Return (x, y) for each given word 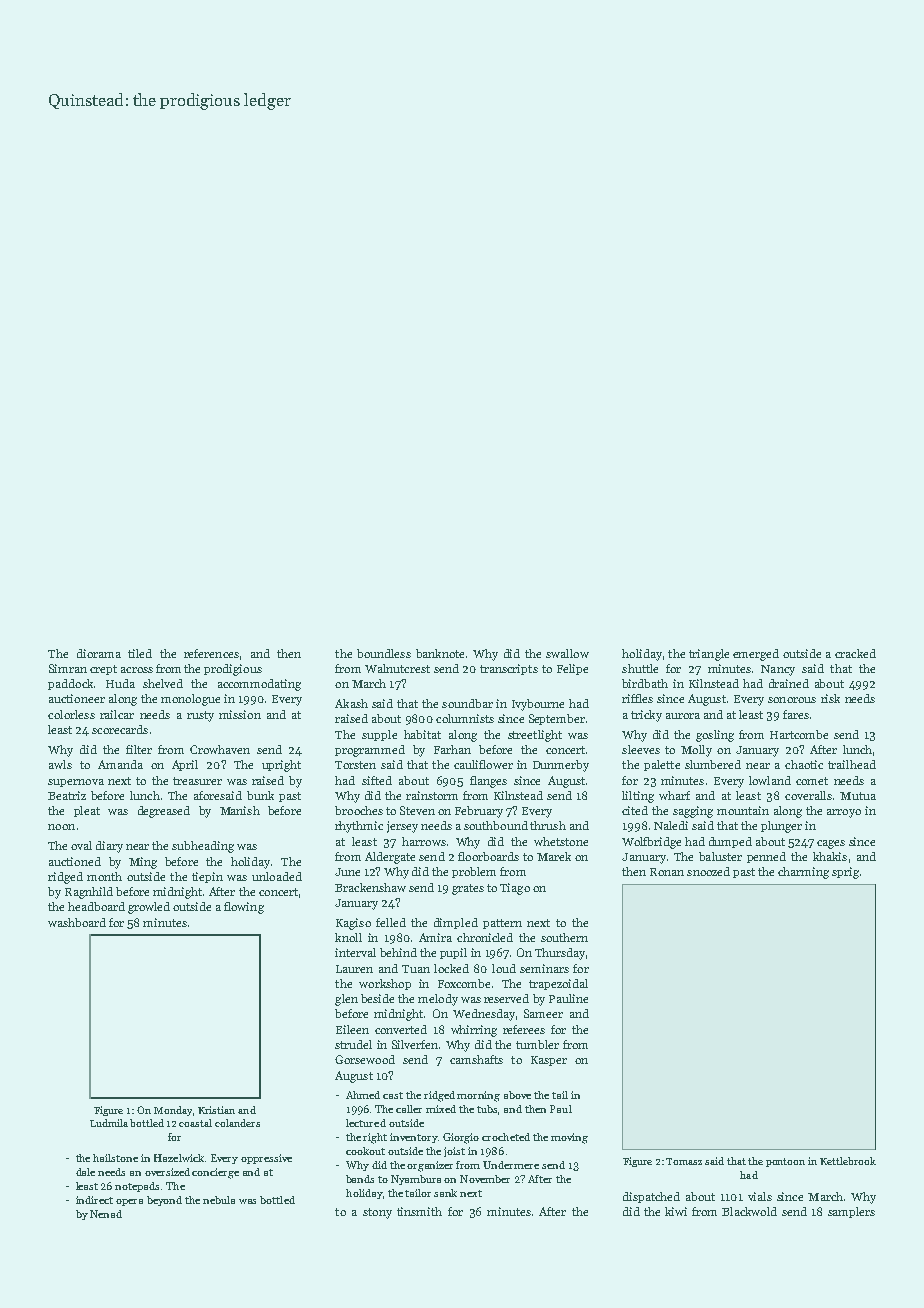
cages (831, 844)
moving (569, 1138)
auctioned (75, 861)
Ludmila (109, 1123)
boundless (384, 653)
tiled (140, 653)
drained (789, 683)
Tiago (515, 889)
